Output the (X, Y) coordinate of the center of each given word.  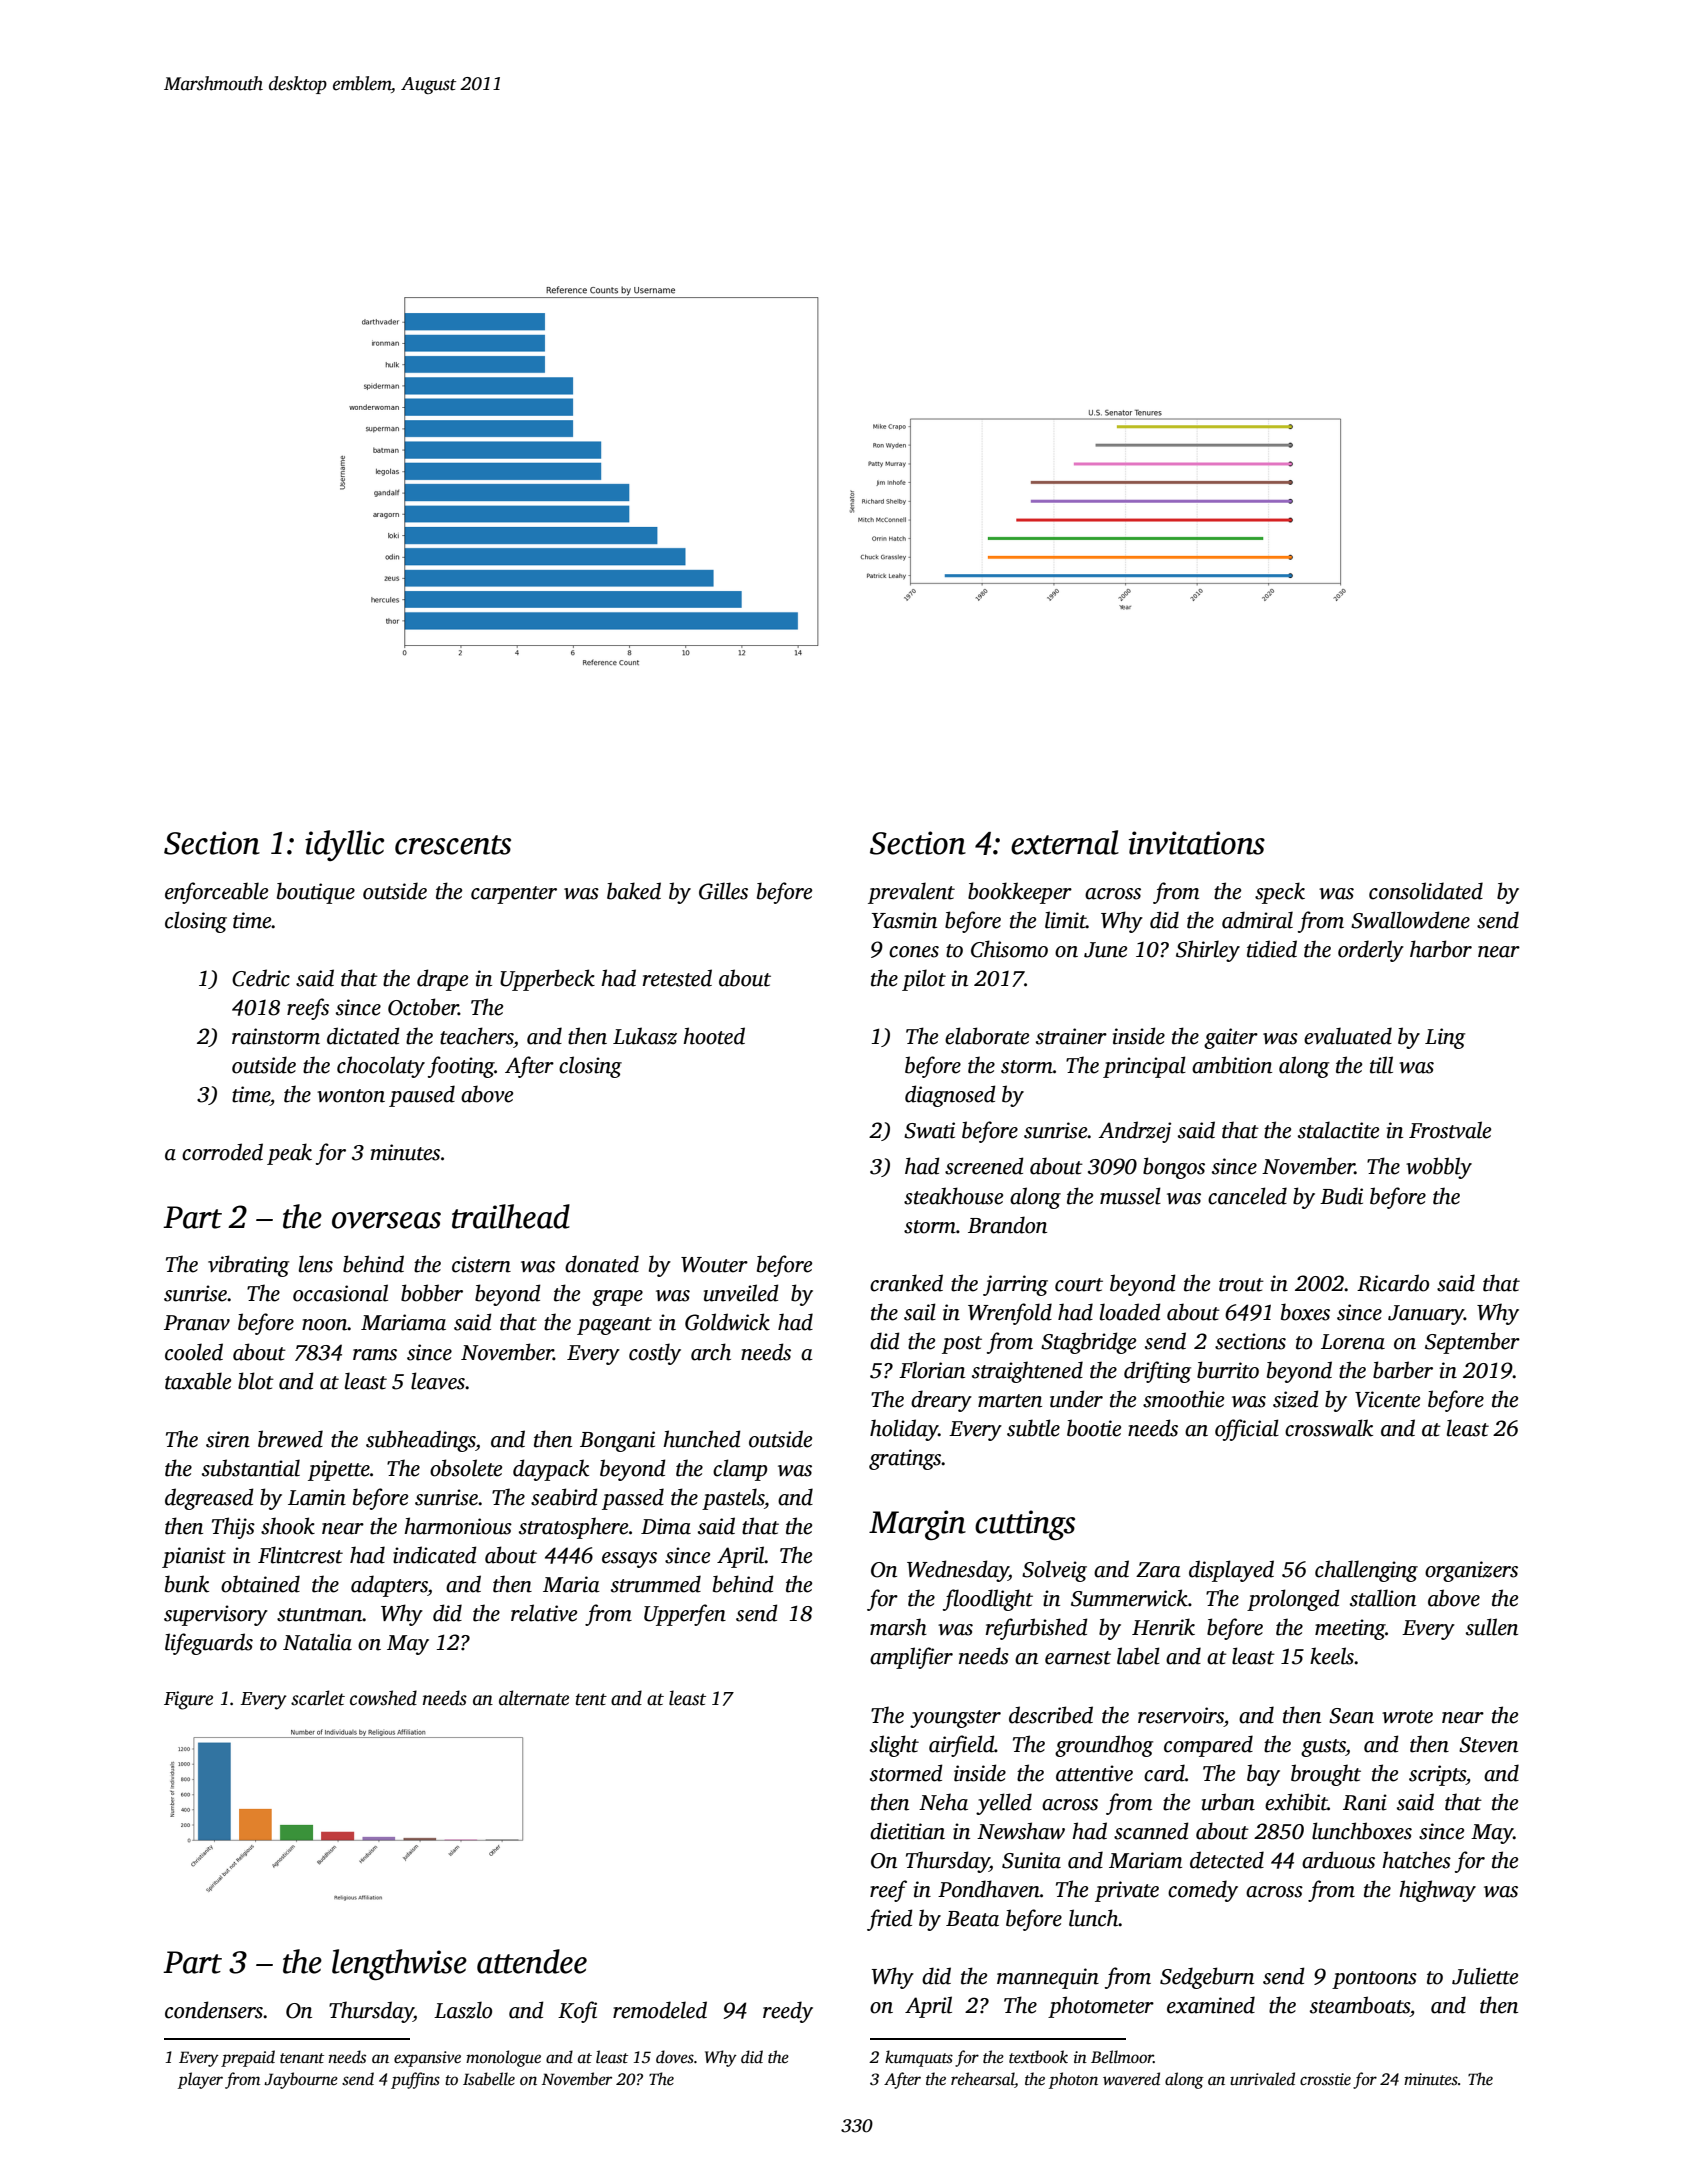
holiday (904, 1430)
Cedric (261, 978)
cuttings (1025, 1525)
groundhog (1104, 1746)
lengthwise (399, 1964)
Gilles (723, 891)
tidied (1272, 949)
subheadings (421, 1441)
